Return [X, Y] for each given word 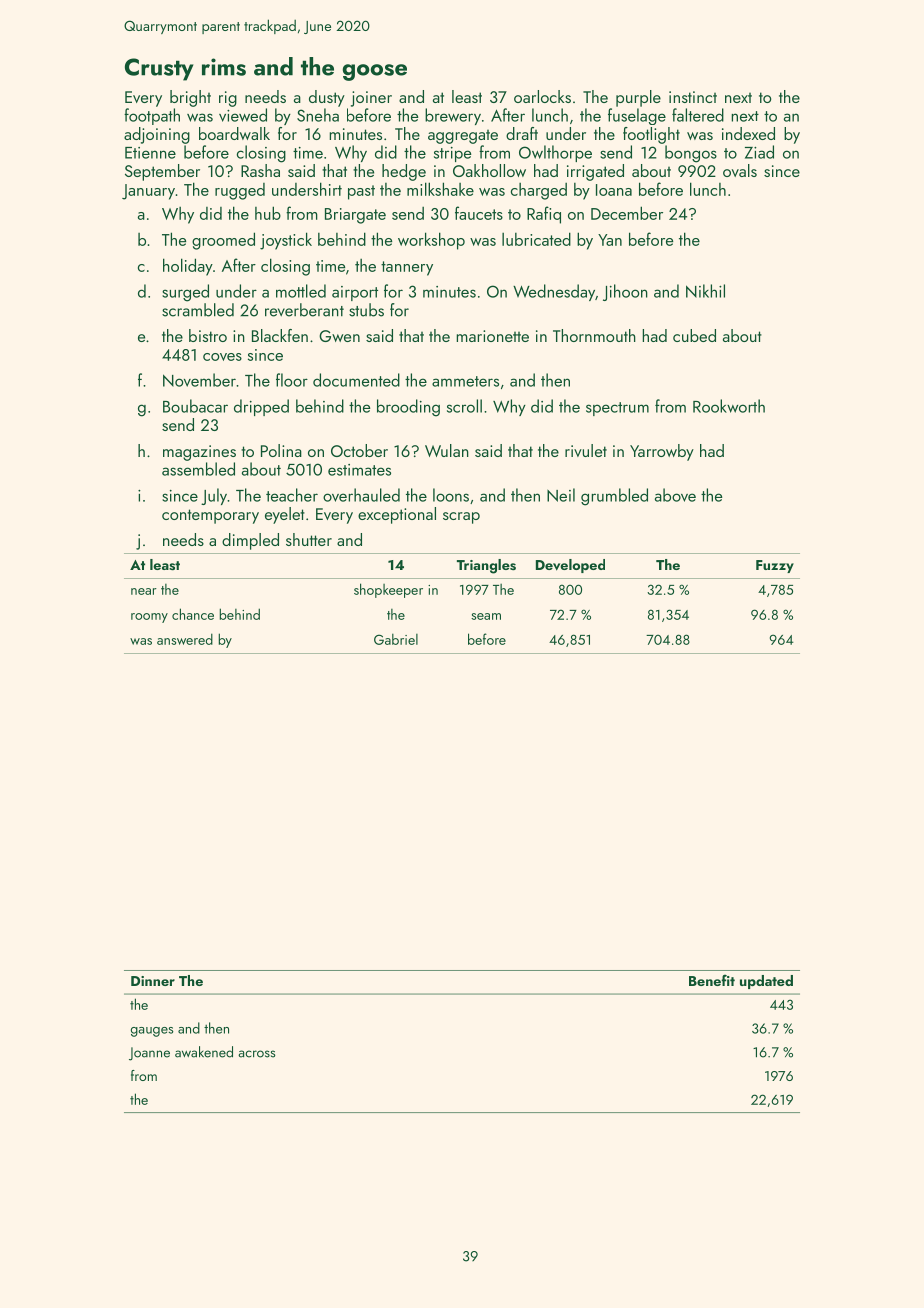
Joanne [149, 1054]
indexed [748, 133]
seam [486, 616]
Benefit [712, 980]
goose [375, 72]
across [256, 1054]
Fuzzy [775, 566]
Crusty [159, 69]
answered [185, 639]
